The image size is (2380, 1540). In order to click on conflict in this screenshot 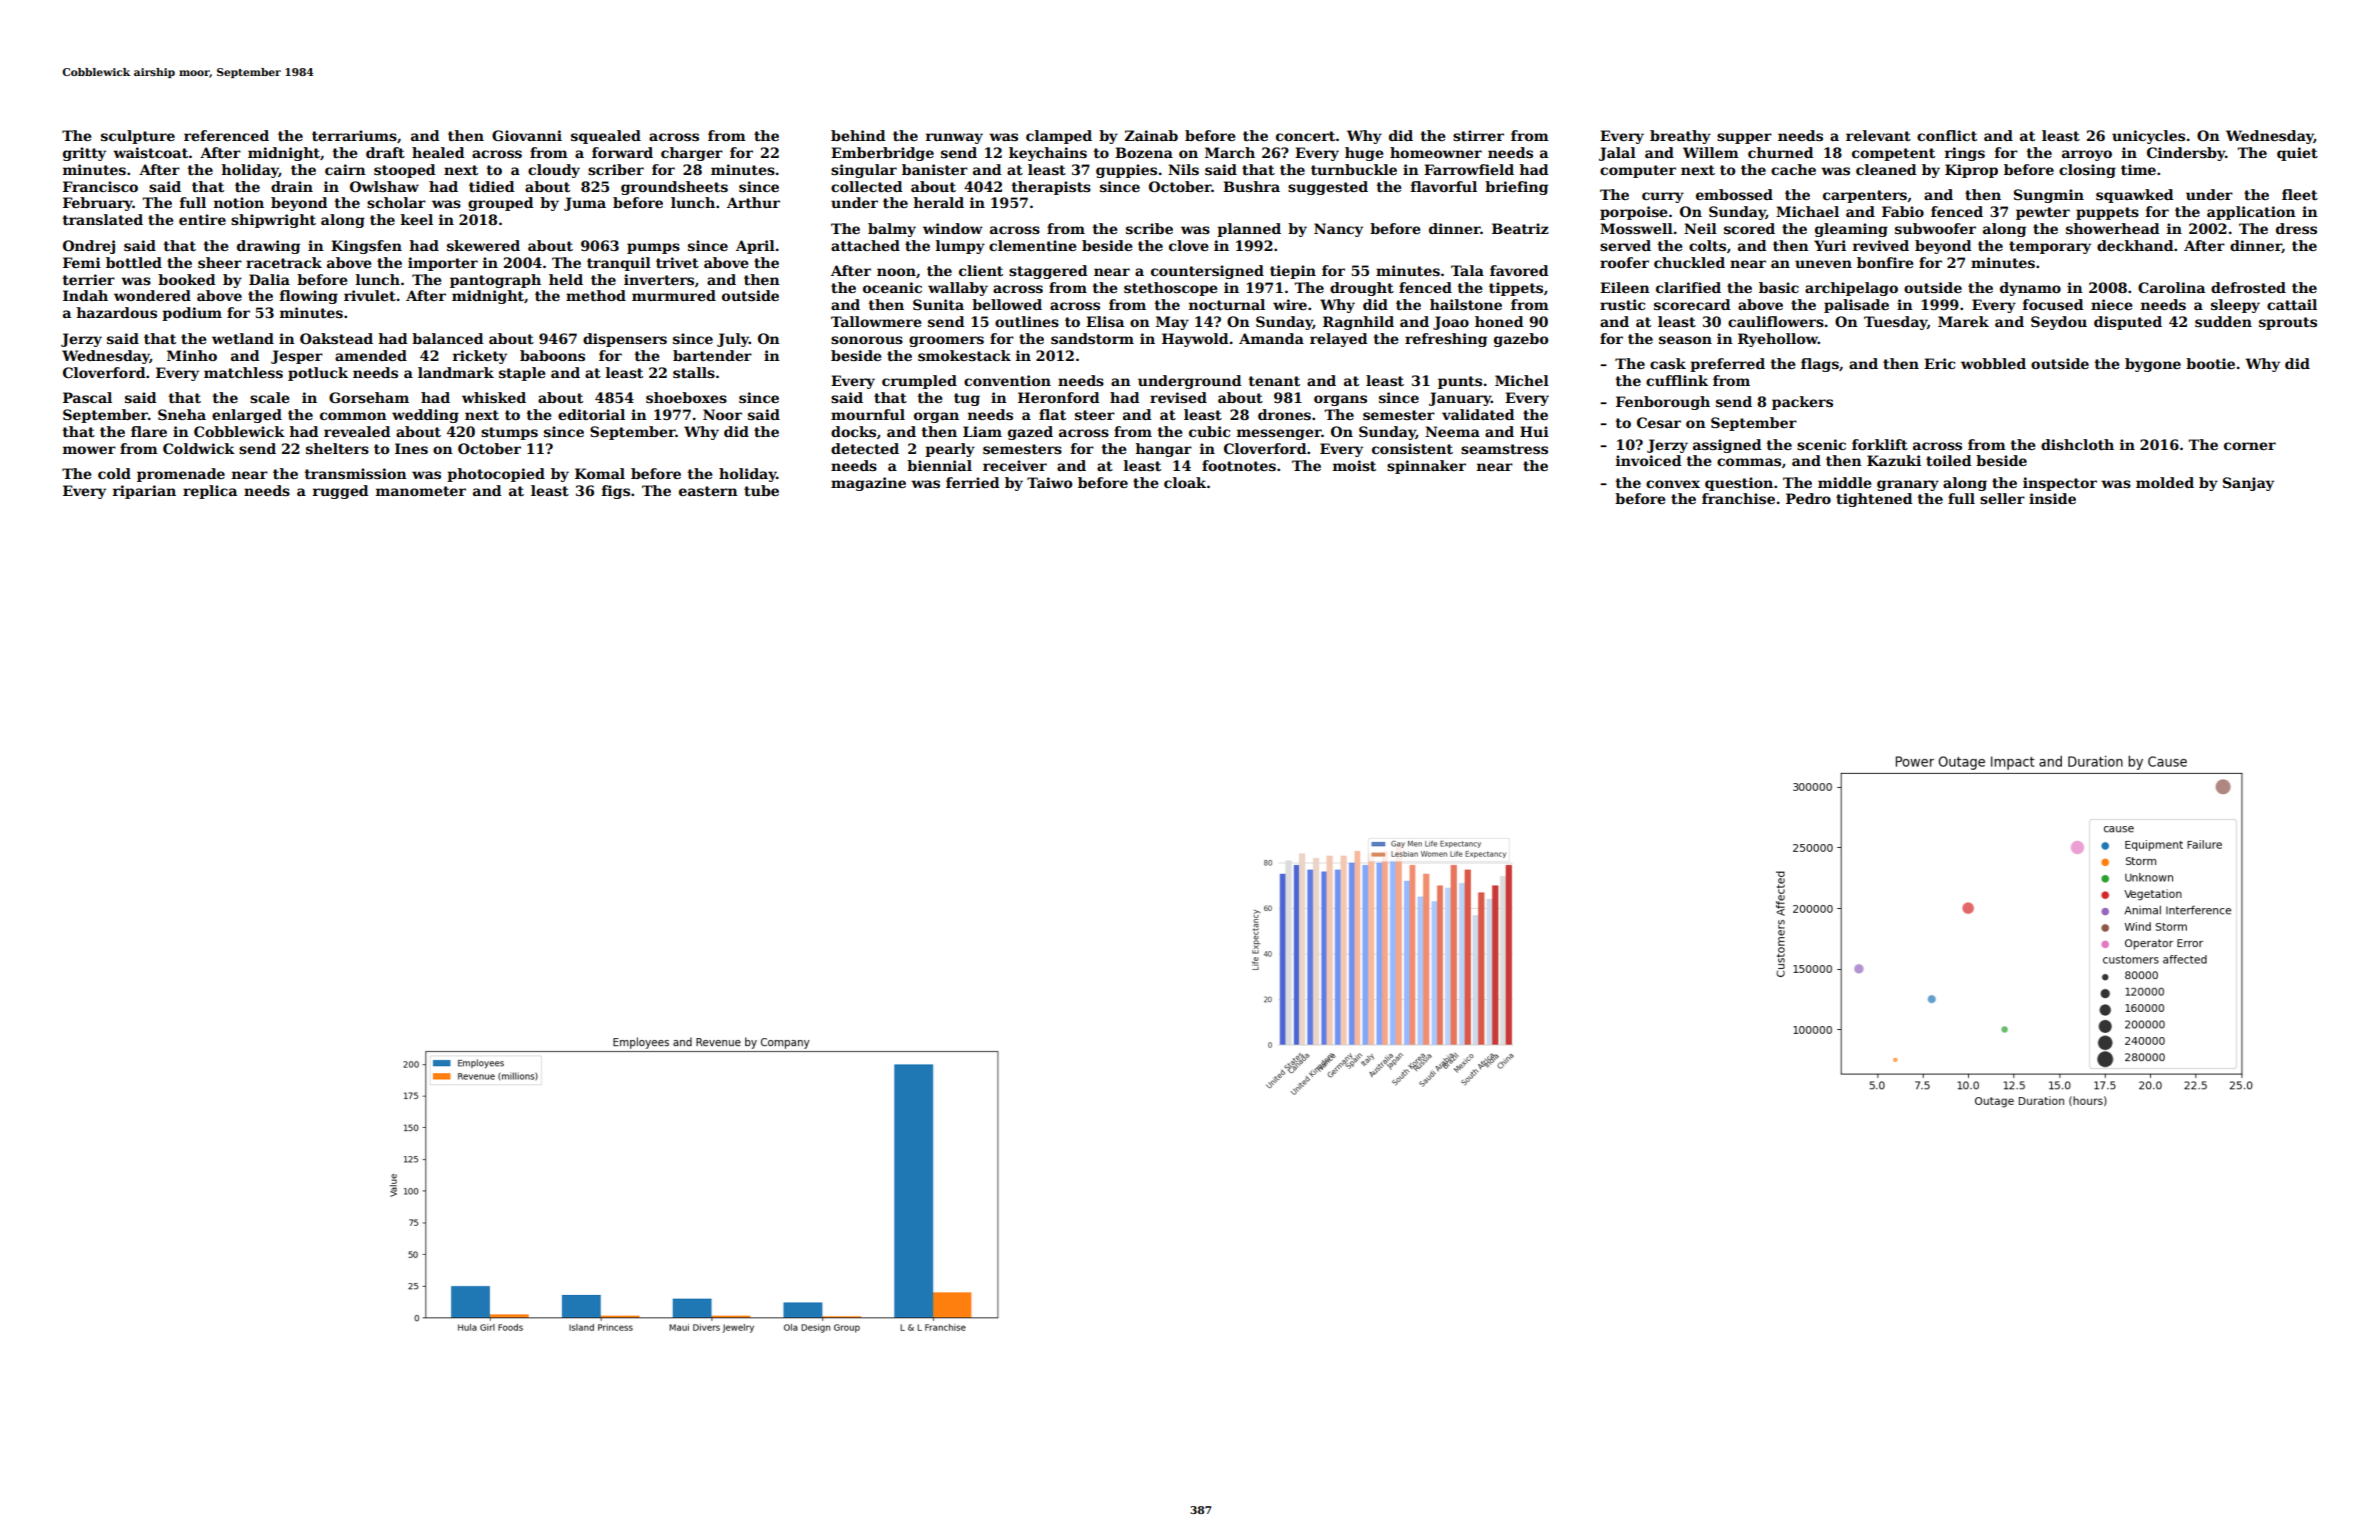, I will do `click(1947, 135)`.
